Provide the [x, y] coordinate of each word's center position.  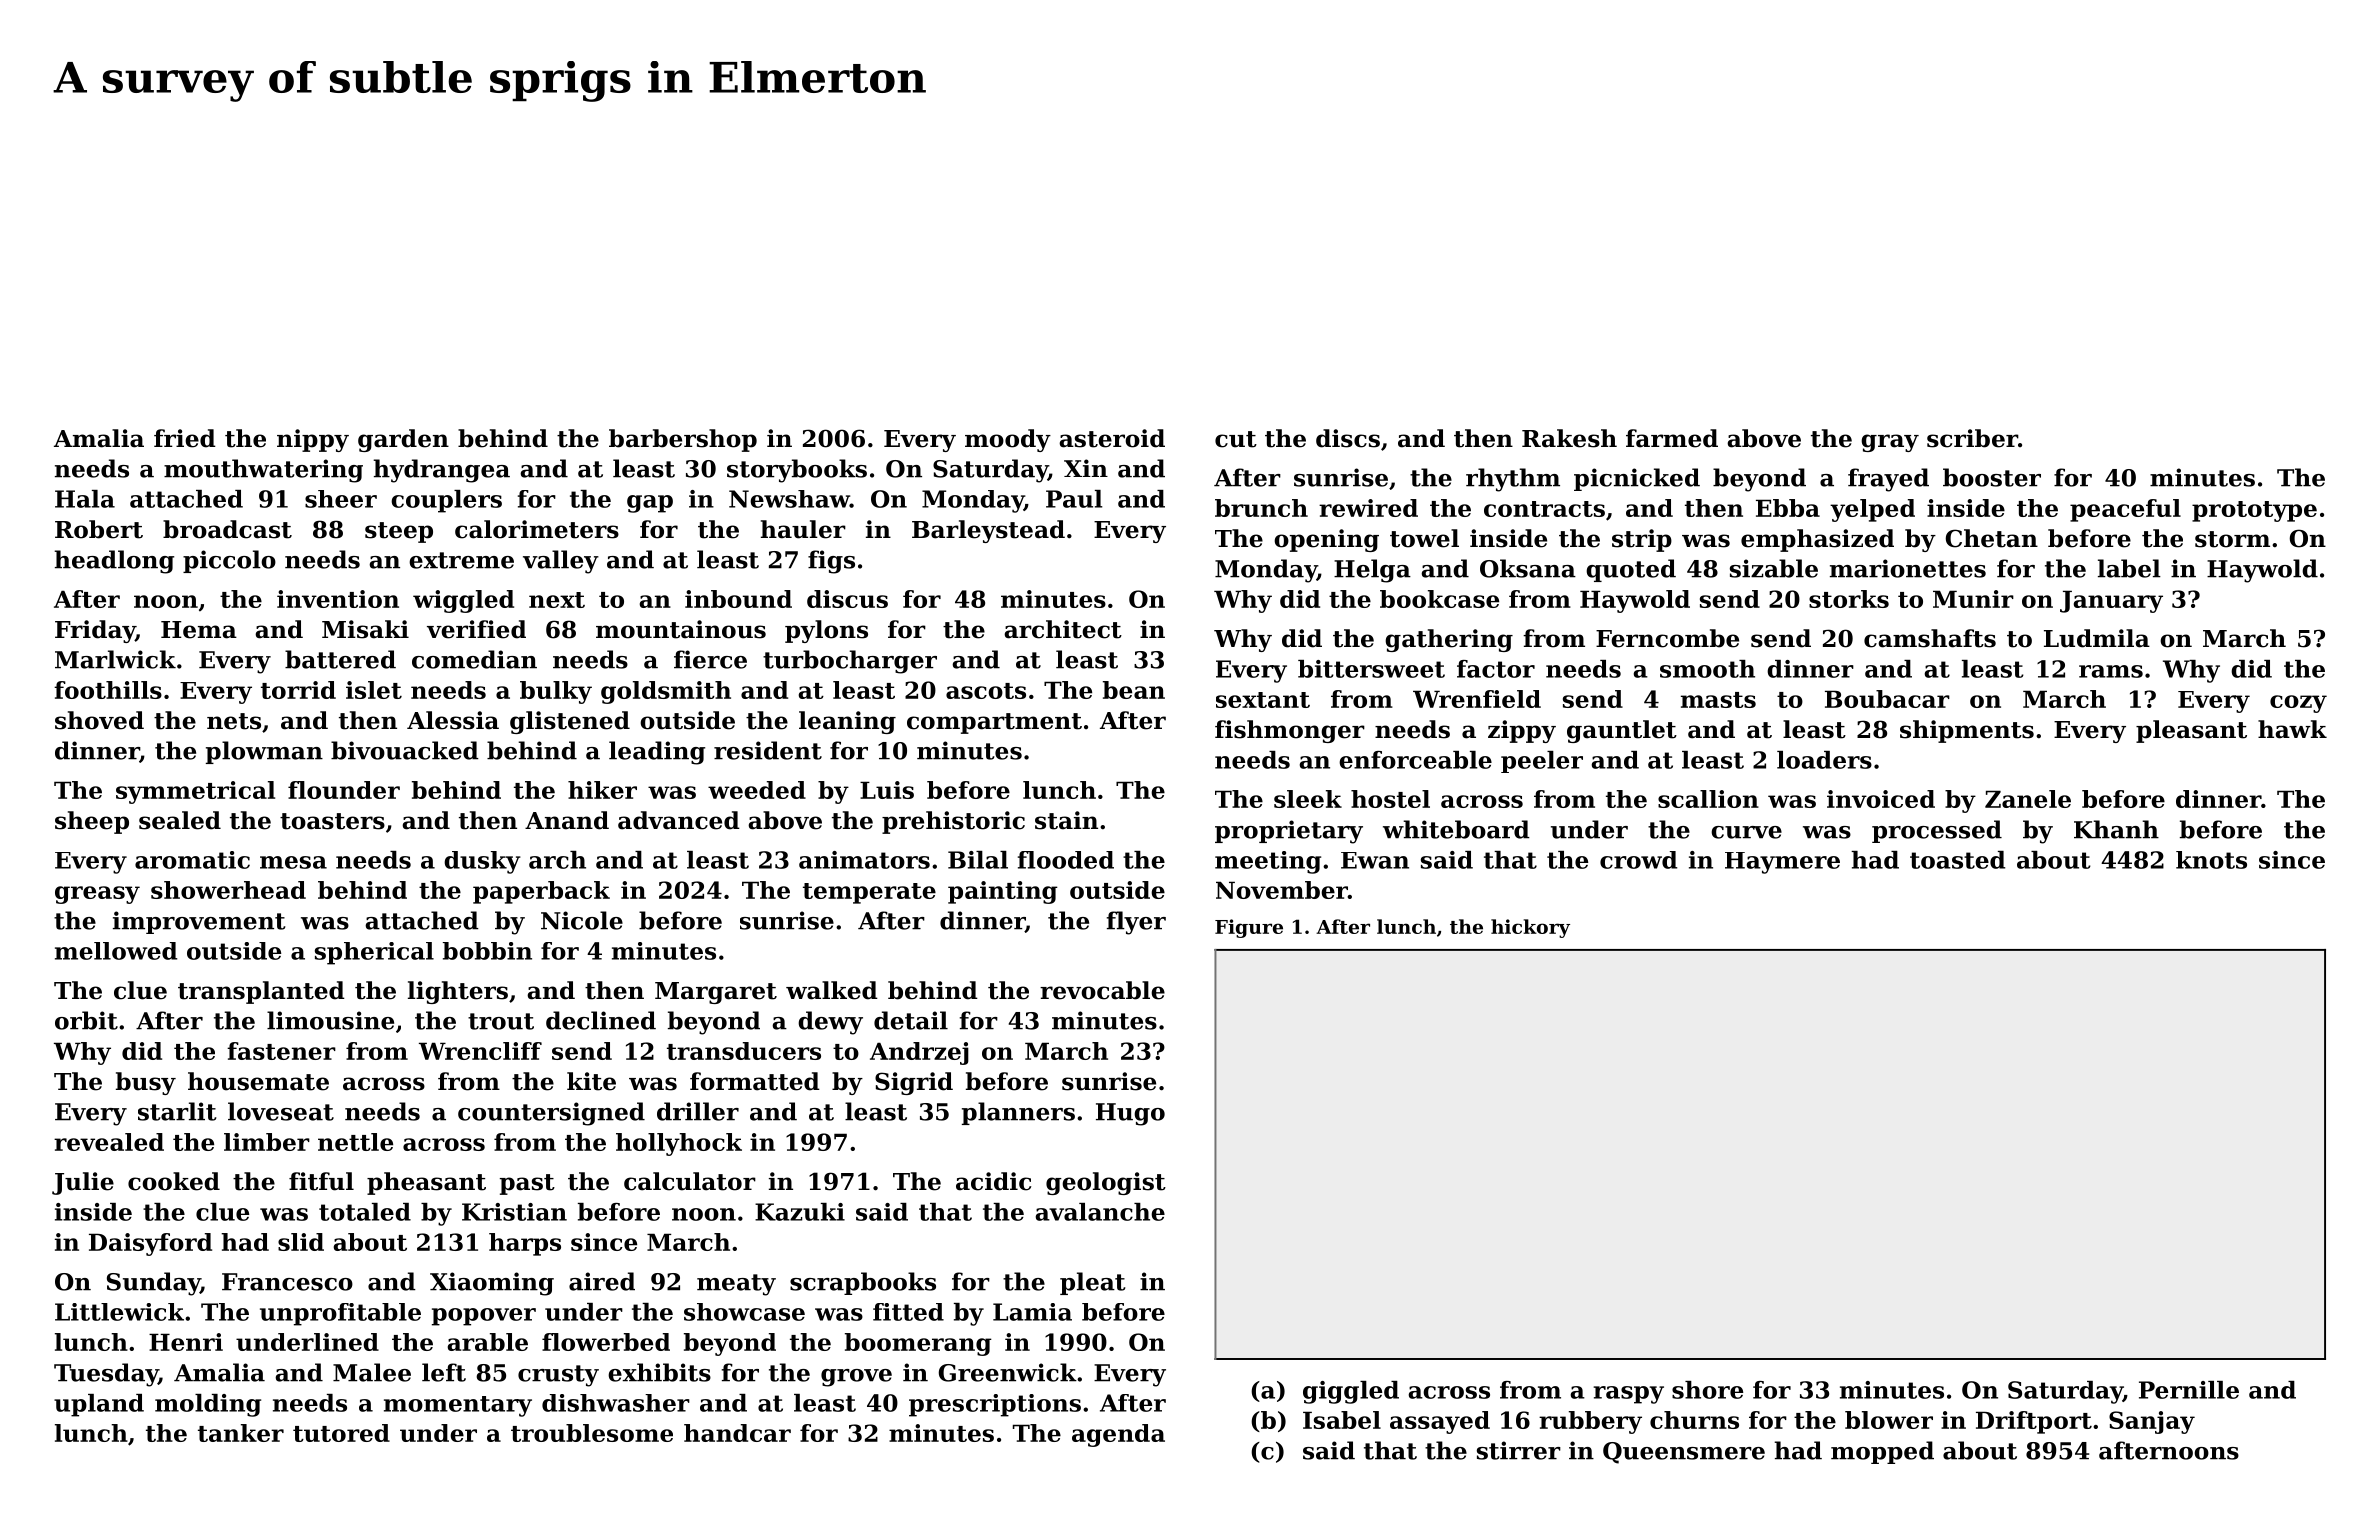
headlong [114, 562]
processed [1937, 831]
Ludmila [2097, 638]
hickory [1530, 928]
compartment [994, 723]
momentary [458, 1406]
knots [2211, 860]
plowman [264, 752]
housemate [258, 1081]
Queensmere [1684, 1453]
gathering [1449, 640]
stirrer [1519, 1450]
